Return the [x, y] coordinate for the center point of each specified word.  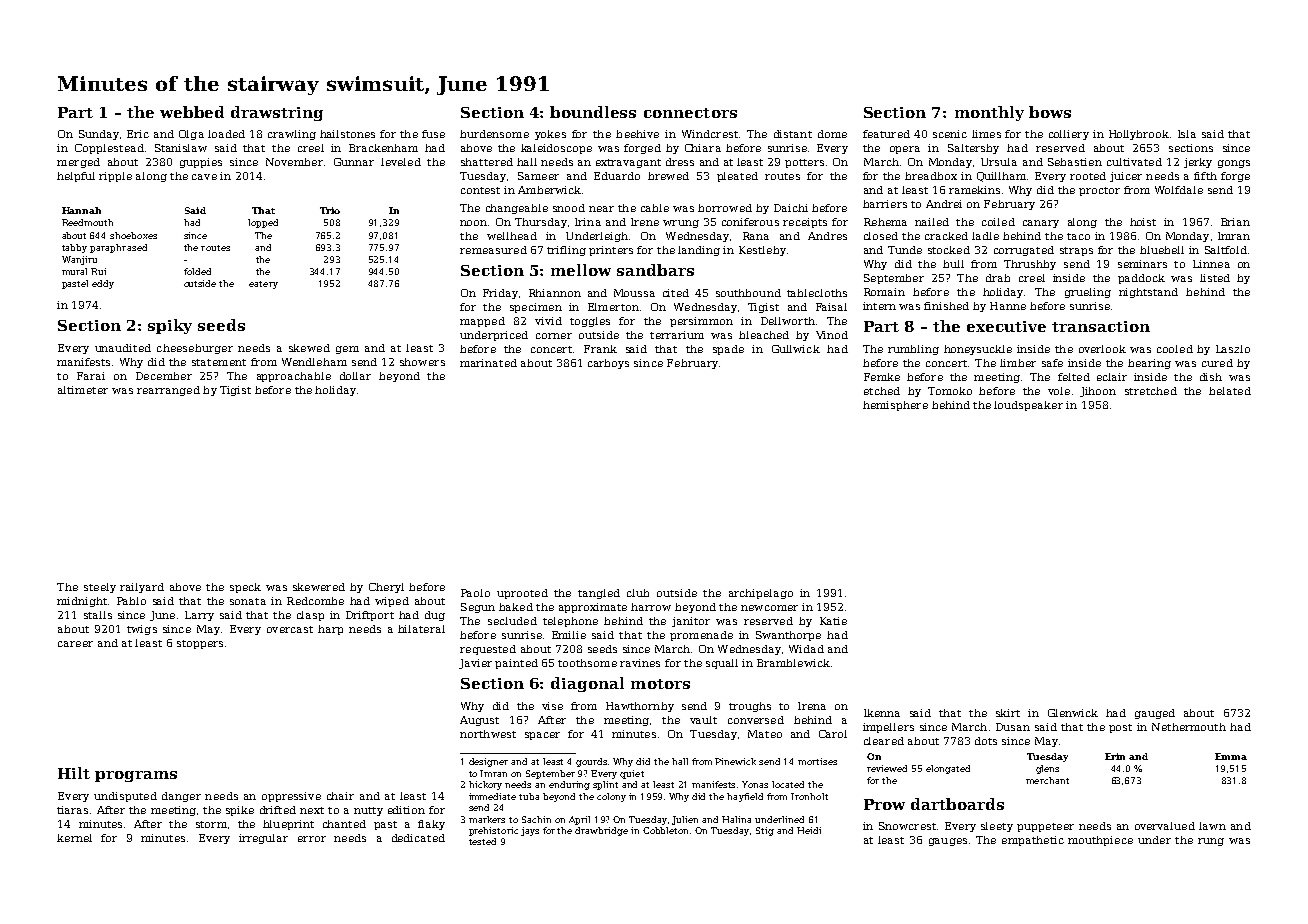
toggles [590, 322]
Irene [645, 222]
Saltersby [973, 149]
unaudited [123, 348]
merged [78, 163]
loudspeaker [1028, 406]
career [75, 644]
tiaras [72, 810]
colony [611, 797]
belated [1230, 391]
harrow [651, 607]
